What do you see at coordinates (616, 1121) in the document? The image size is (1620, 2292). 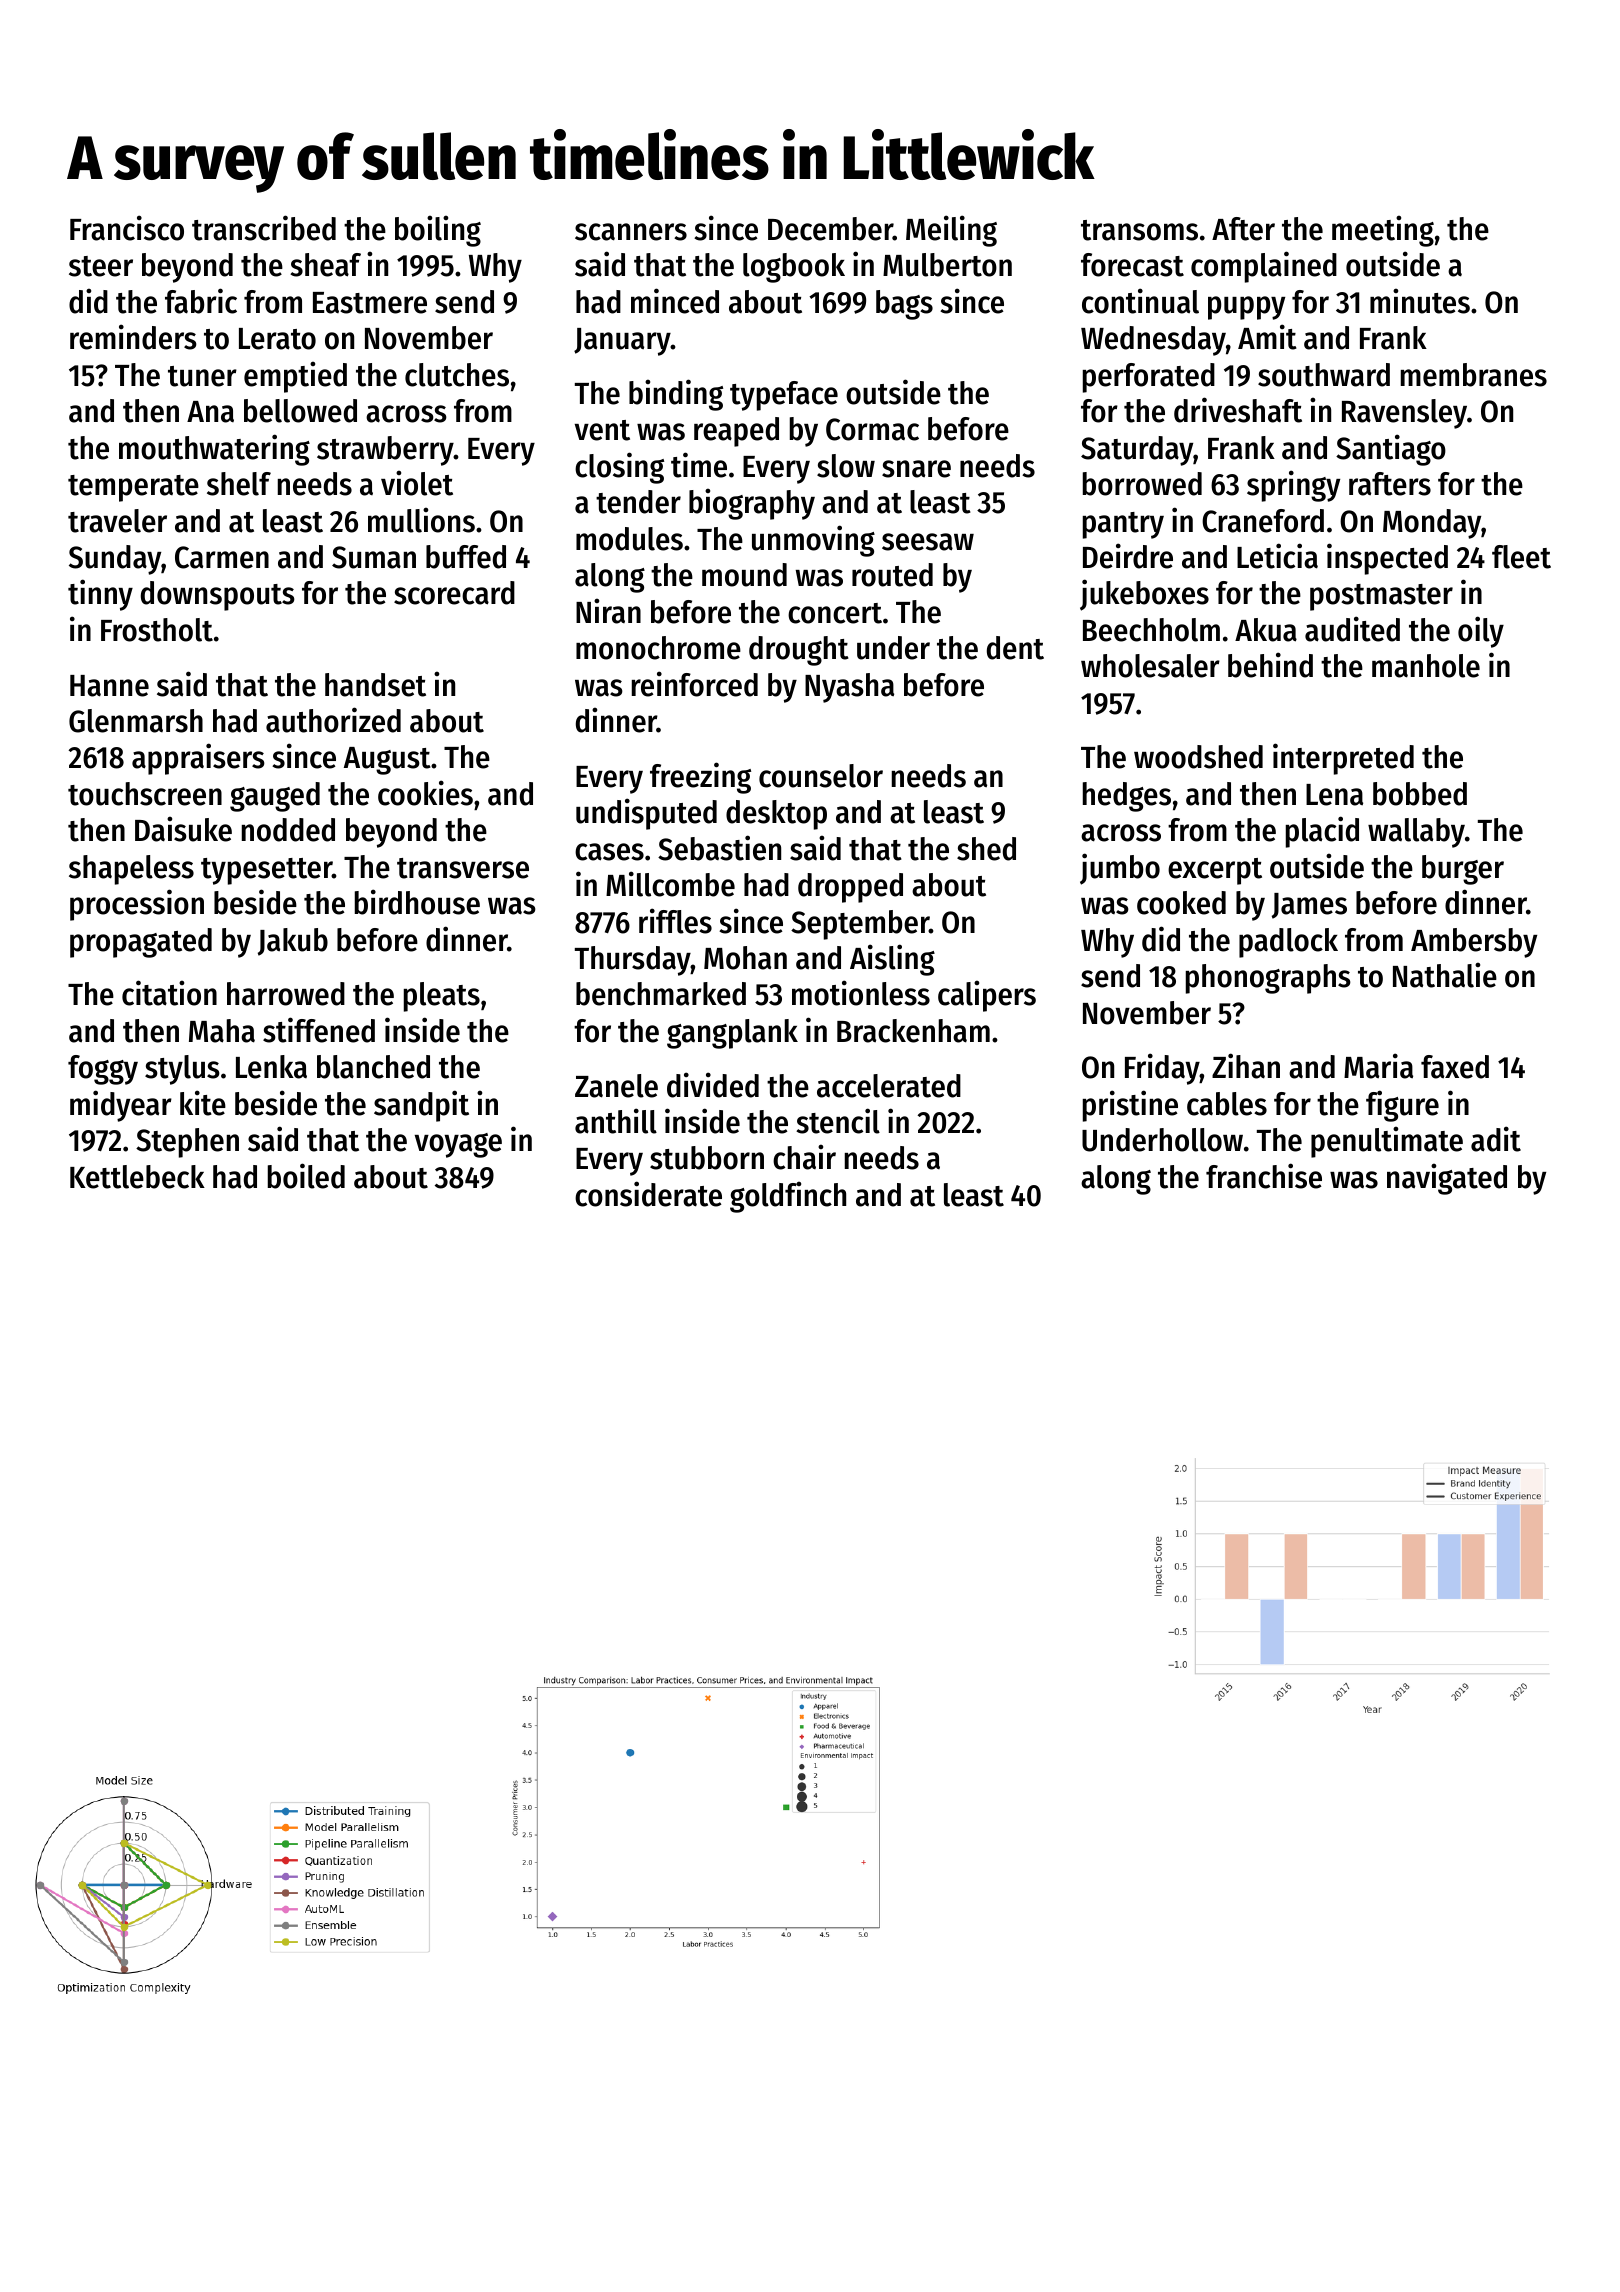 I see `anthill` at bounding box center [616, 1121].
